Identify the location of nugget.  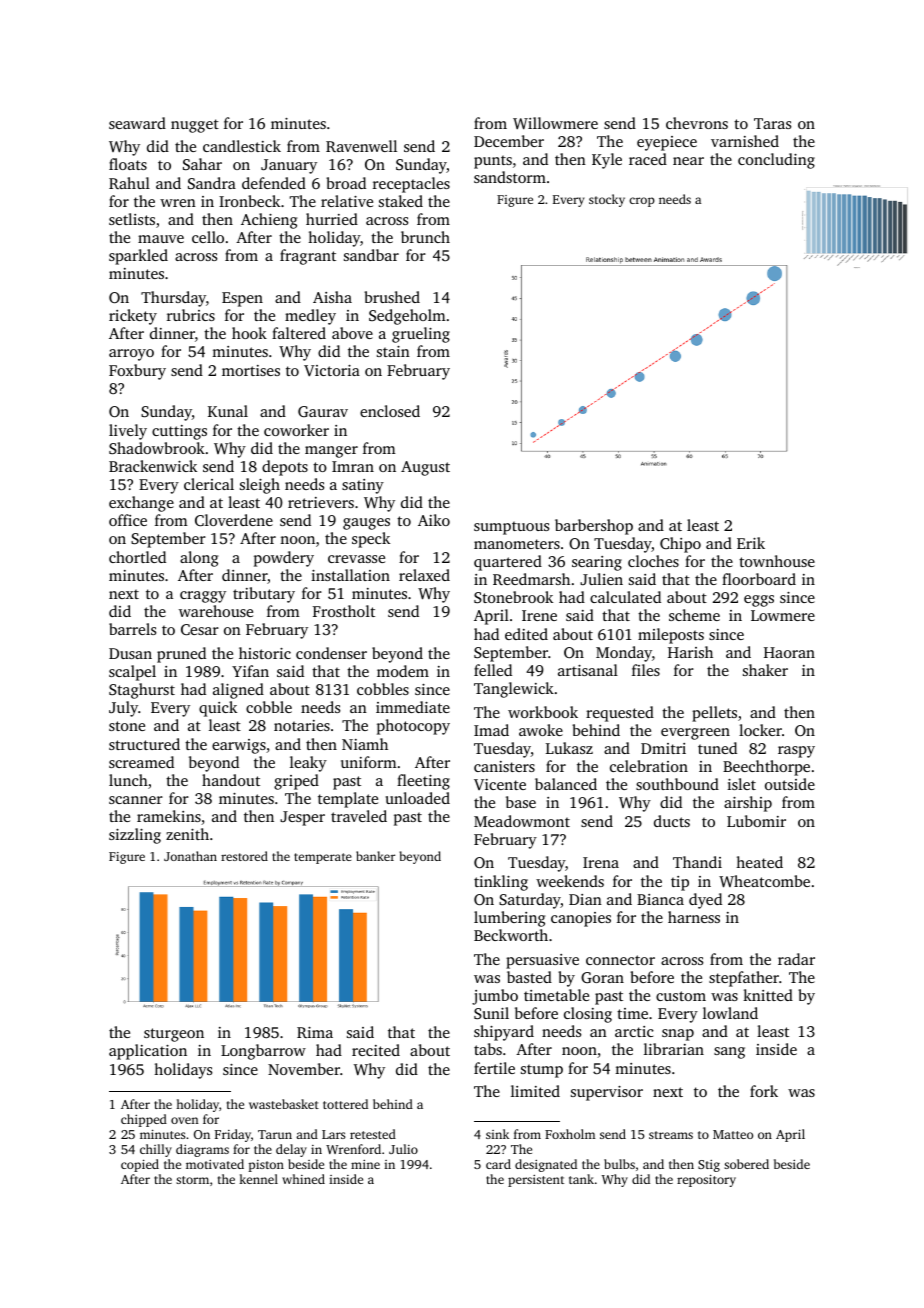
(195, 126).
